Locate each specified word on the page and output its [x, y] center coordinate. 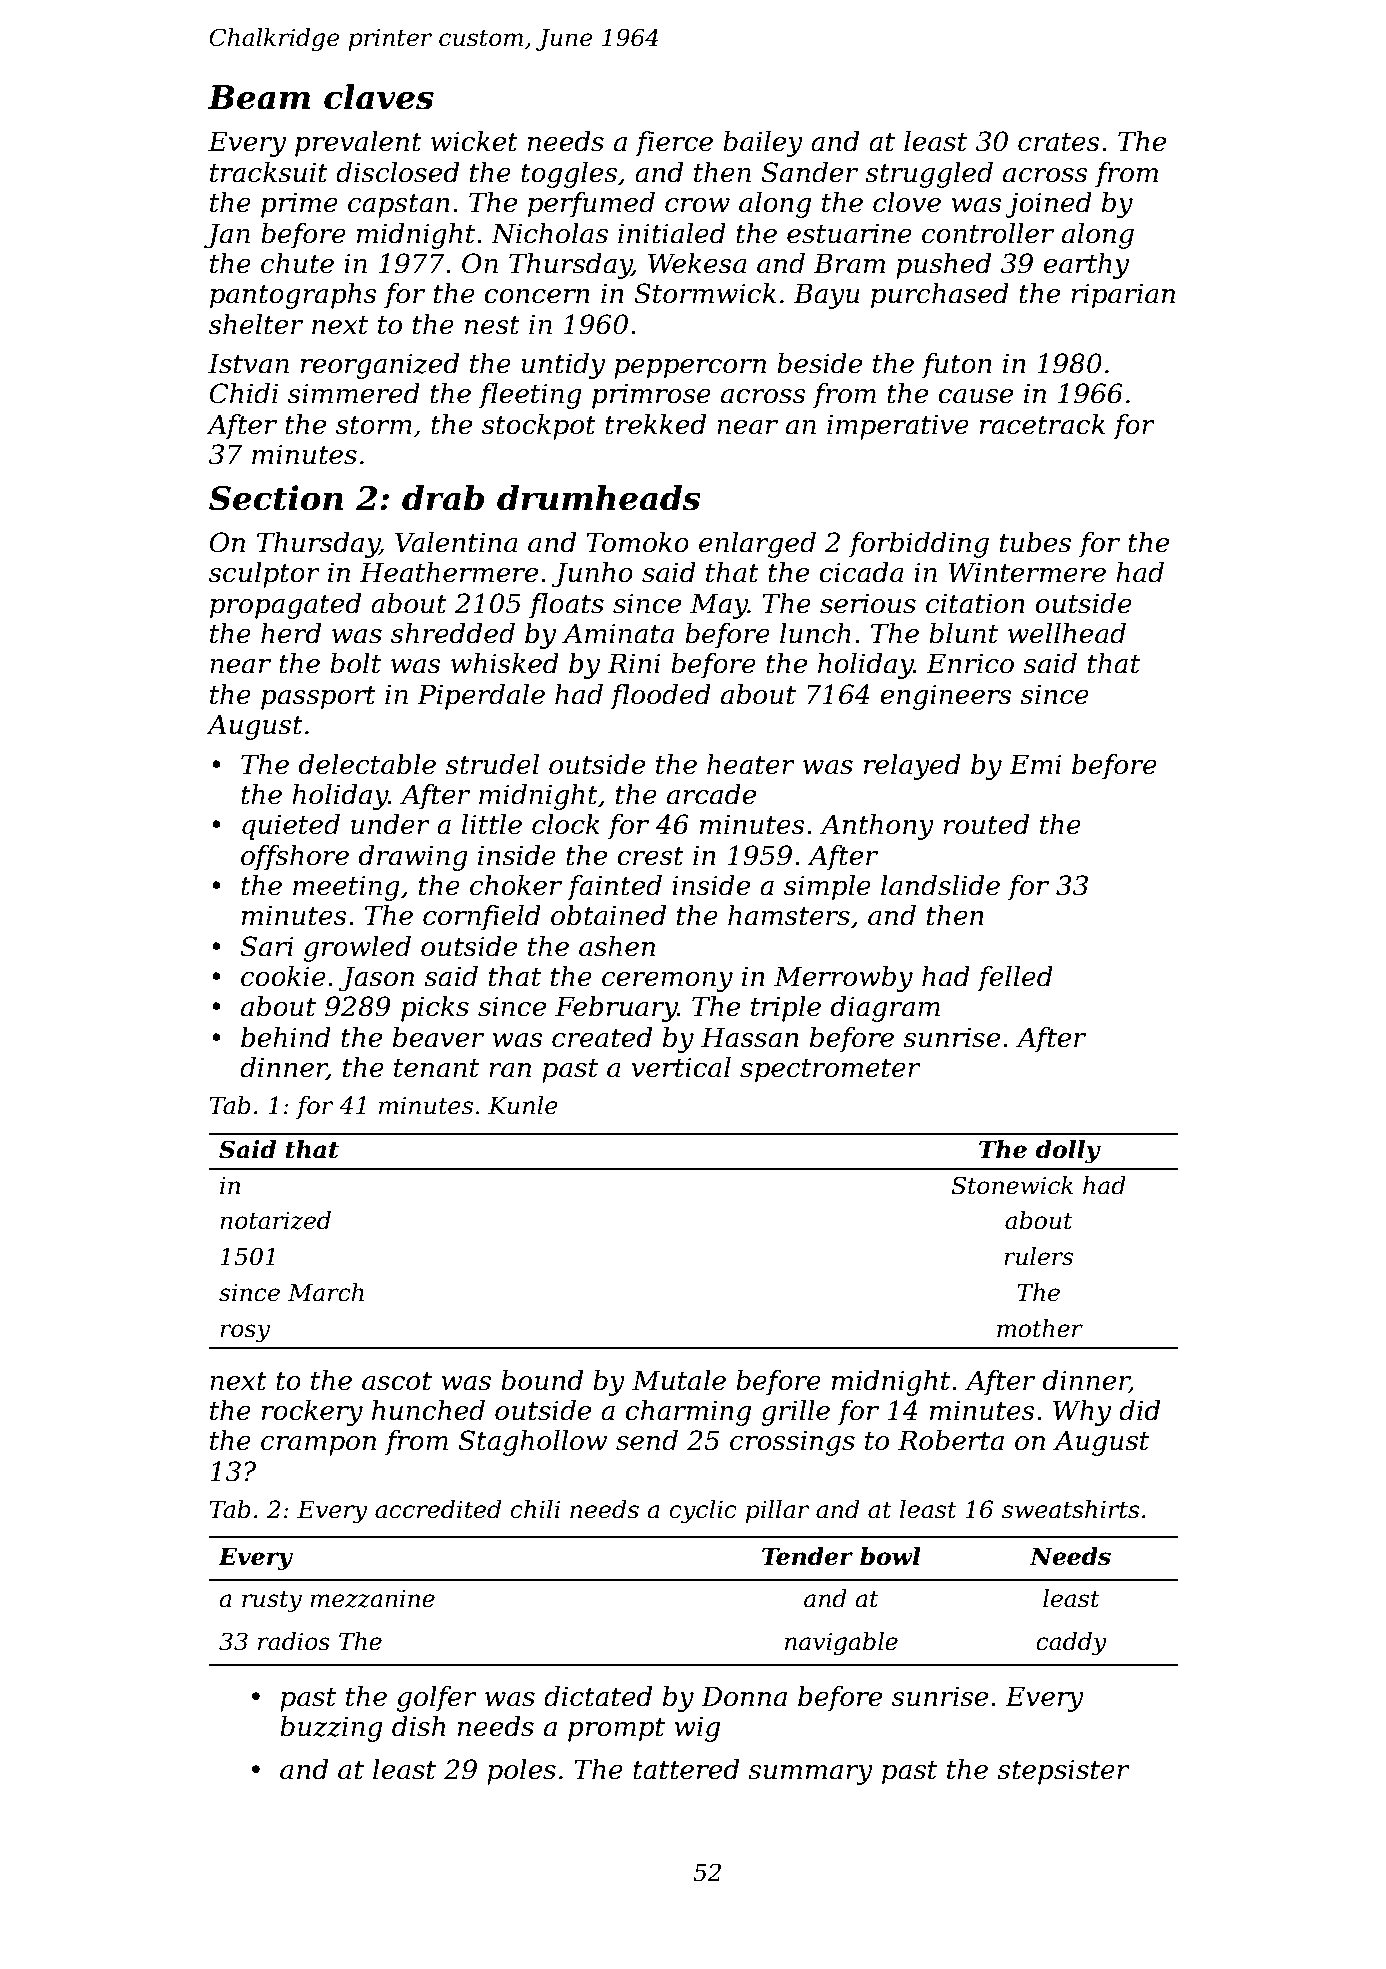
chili [535, 1509]
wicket [474, 141]
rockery [312, 1413]
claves [379, 97]
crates [1059, 142]
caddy [1071, 1643]
